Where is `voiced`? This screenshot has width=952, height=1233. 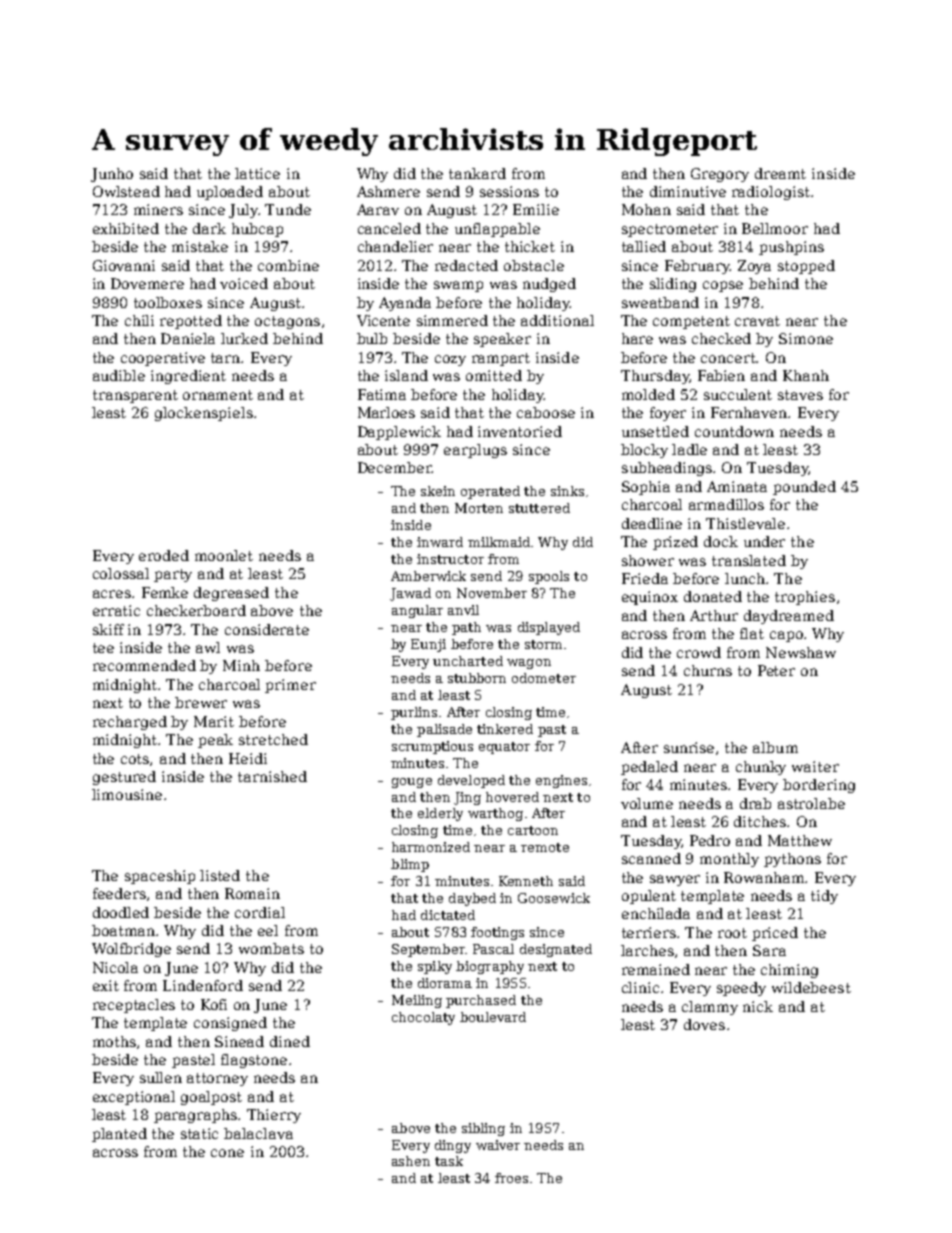
voiced is located at coordinates (244, 283).
